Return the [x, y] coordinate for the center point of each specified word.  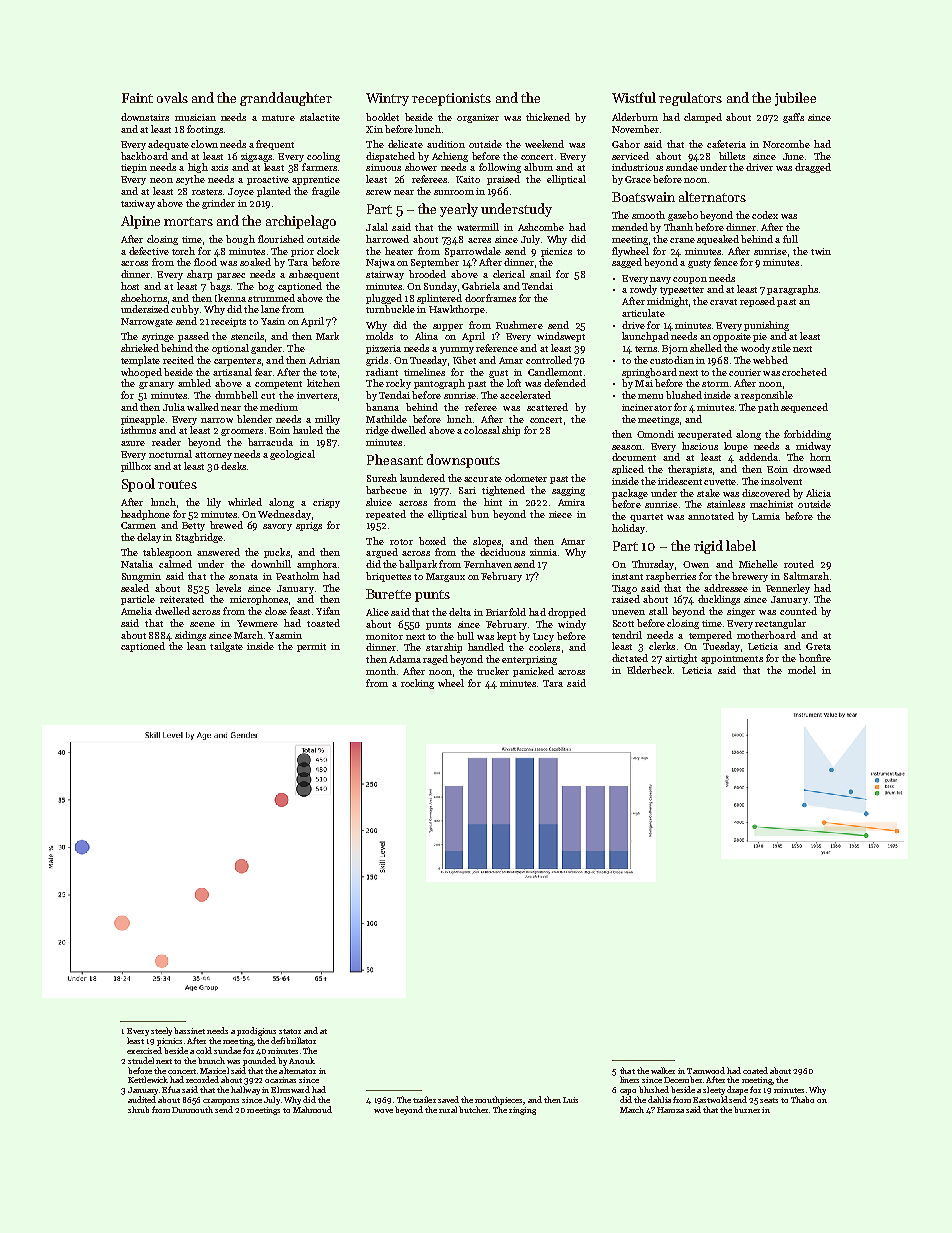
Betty [193, 526]
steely [161, 1031]
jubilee [795, 99]
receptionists [451, 99]
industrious [637, 167]
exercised [144, 1050]
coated [755, 1070]
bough [240, 240]
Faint [137, 98]
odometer [526, 478]
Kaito [468, 179]
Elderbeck [649, 670]
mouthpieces [498, 1100]
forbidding [807, 435]
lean [196, 646]
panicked [533, 672]
